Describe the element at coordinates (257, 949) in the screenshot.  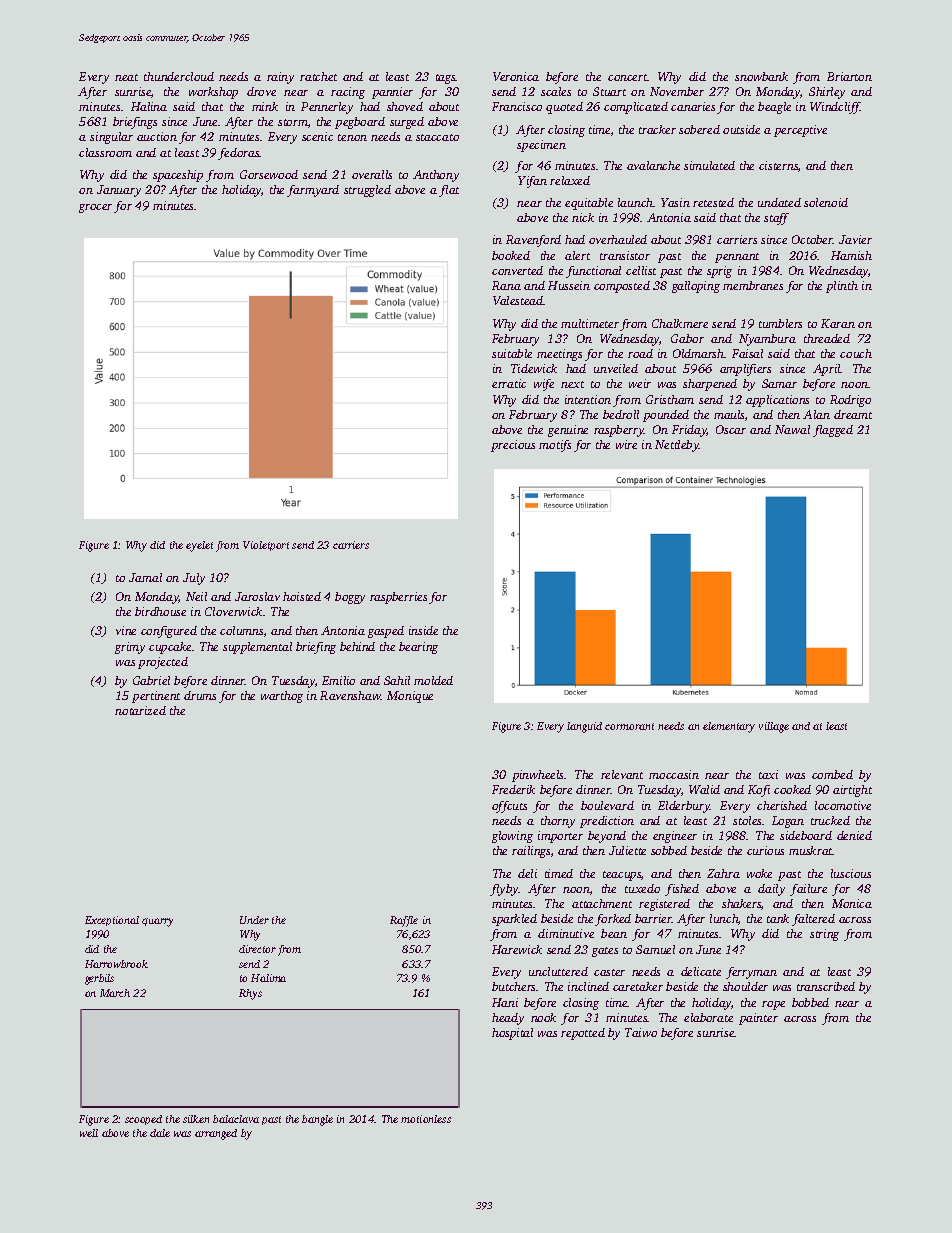
I see `director` at that location.
